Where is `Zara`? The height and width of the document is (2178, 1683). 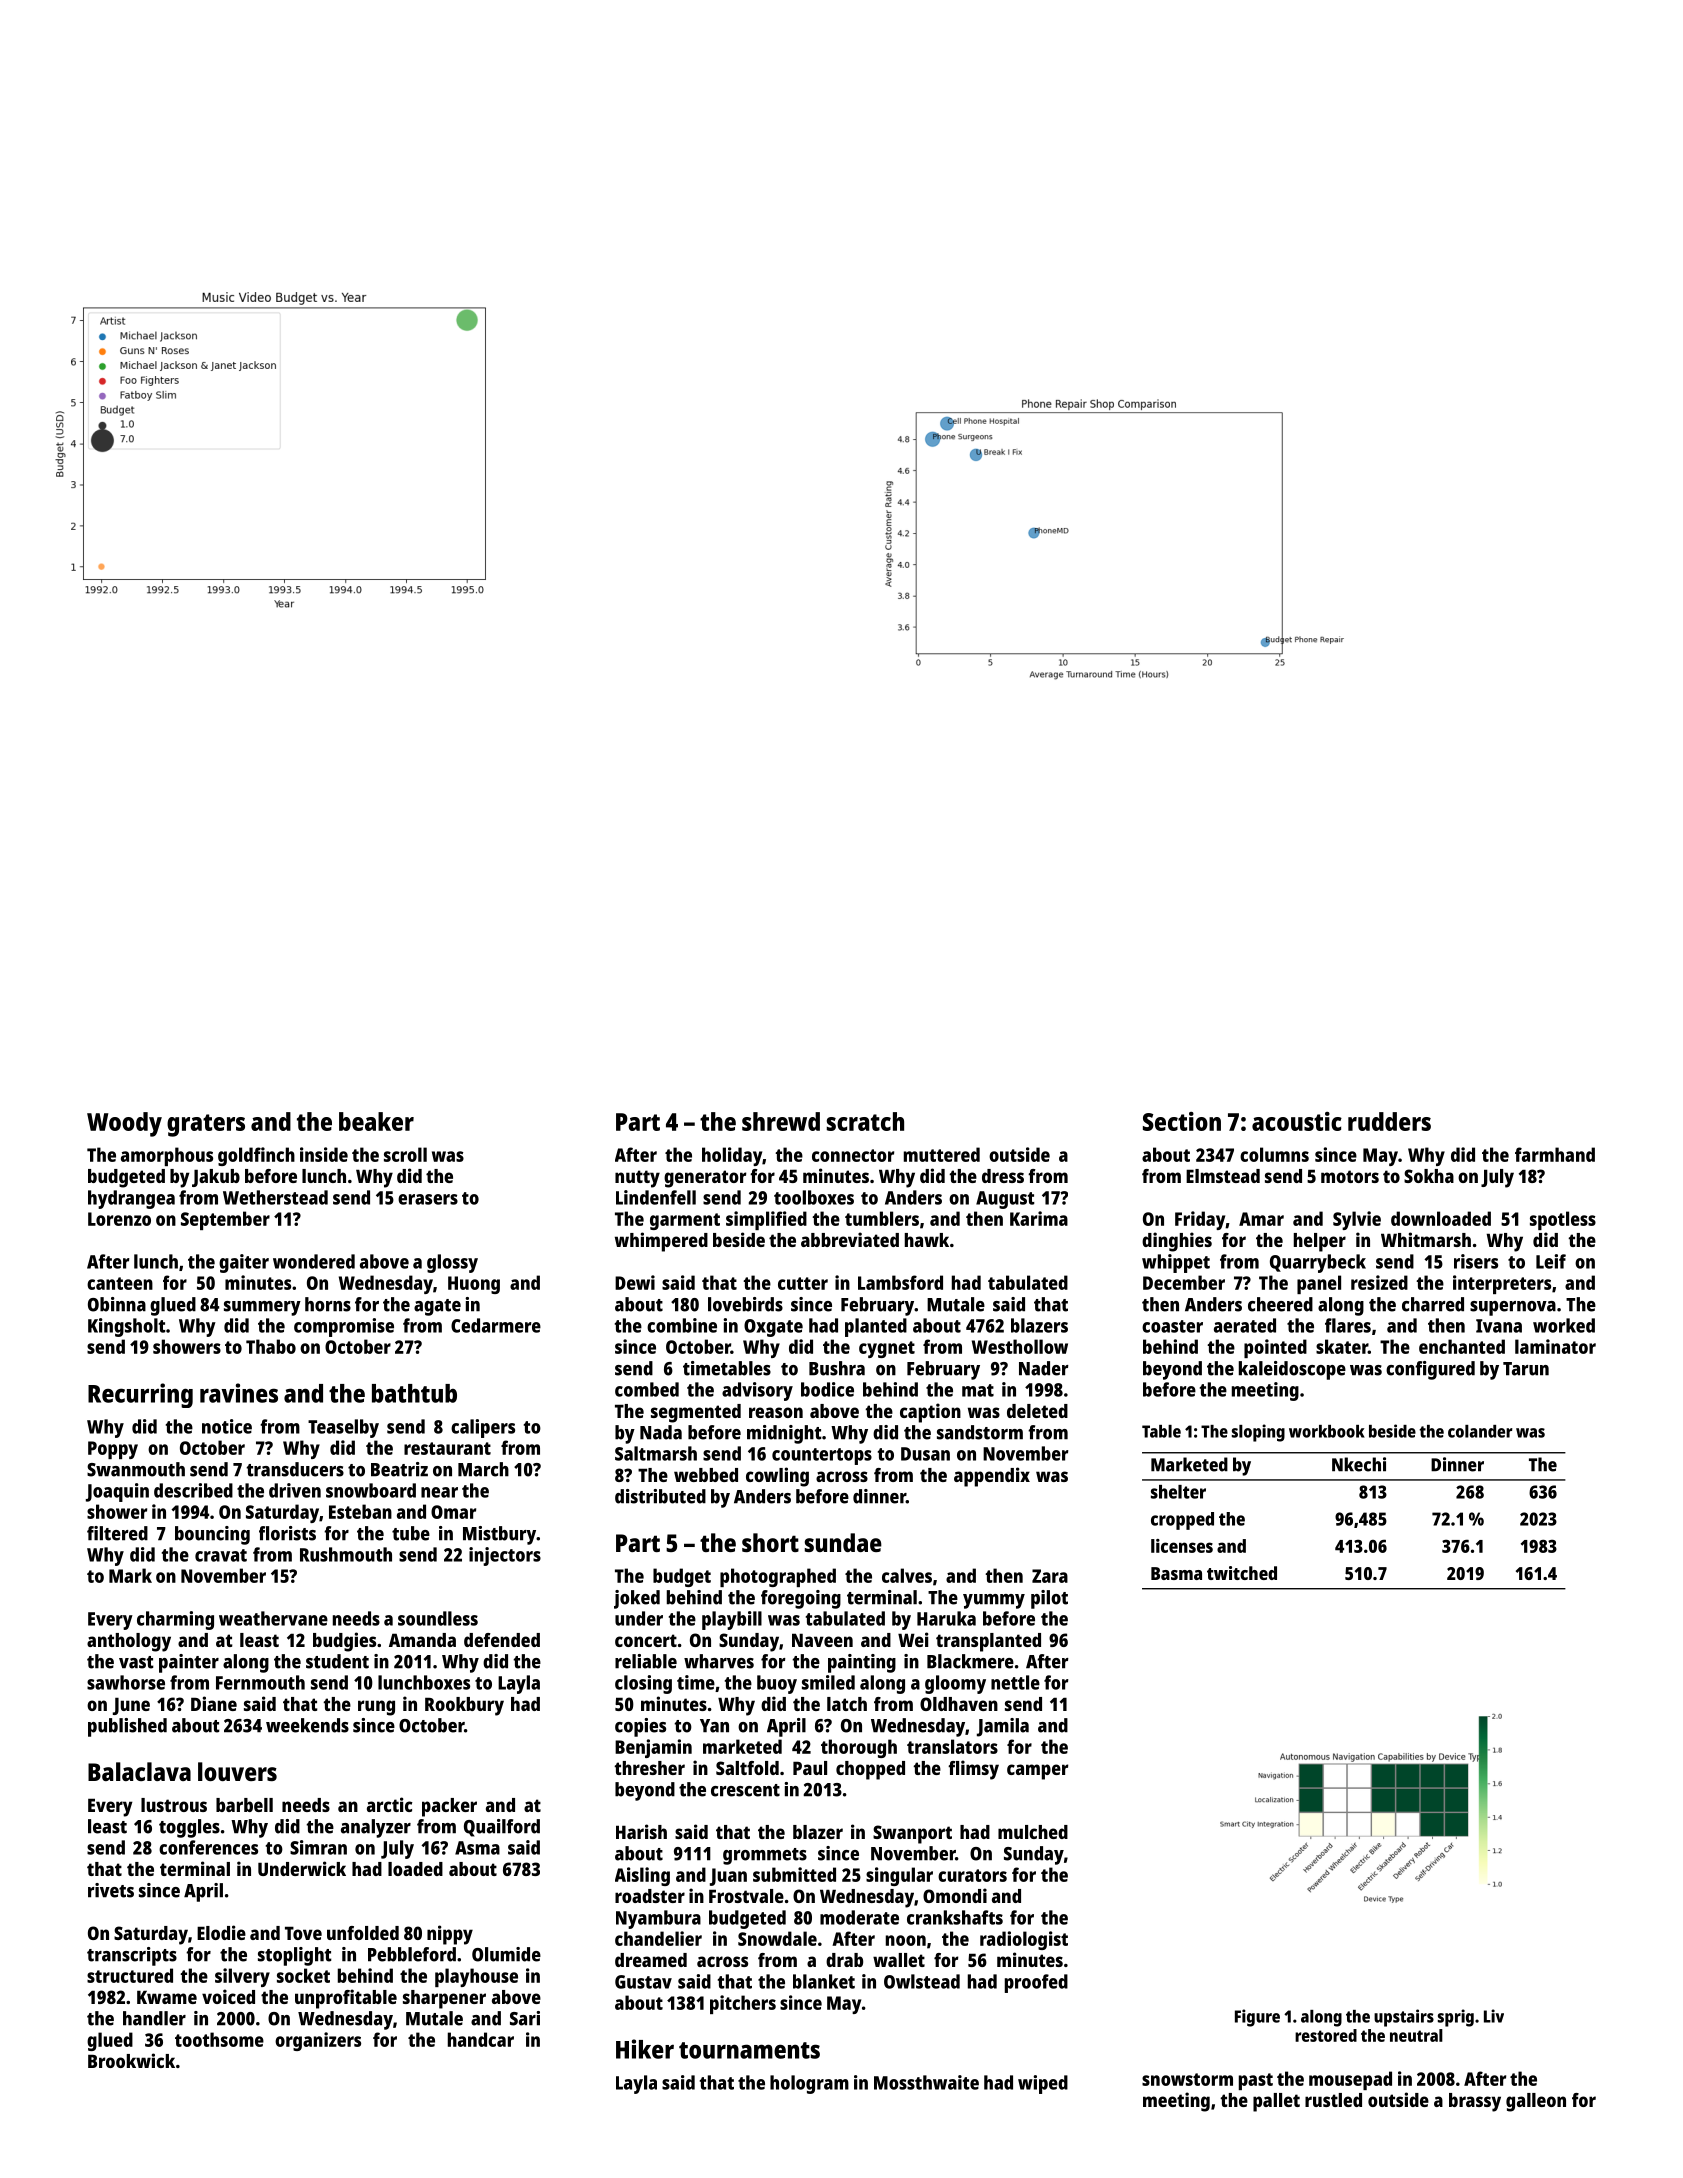
Zara is located at coordinates (1050, 1576).
